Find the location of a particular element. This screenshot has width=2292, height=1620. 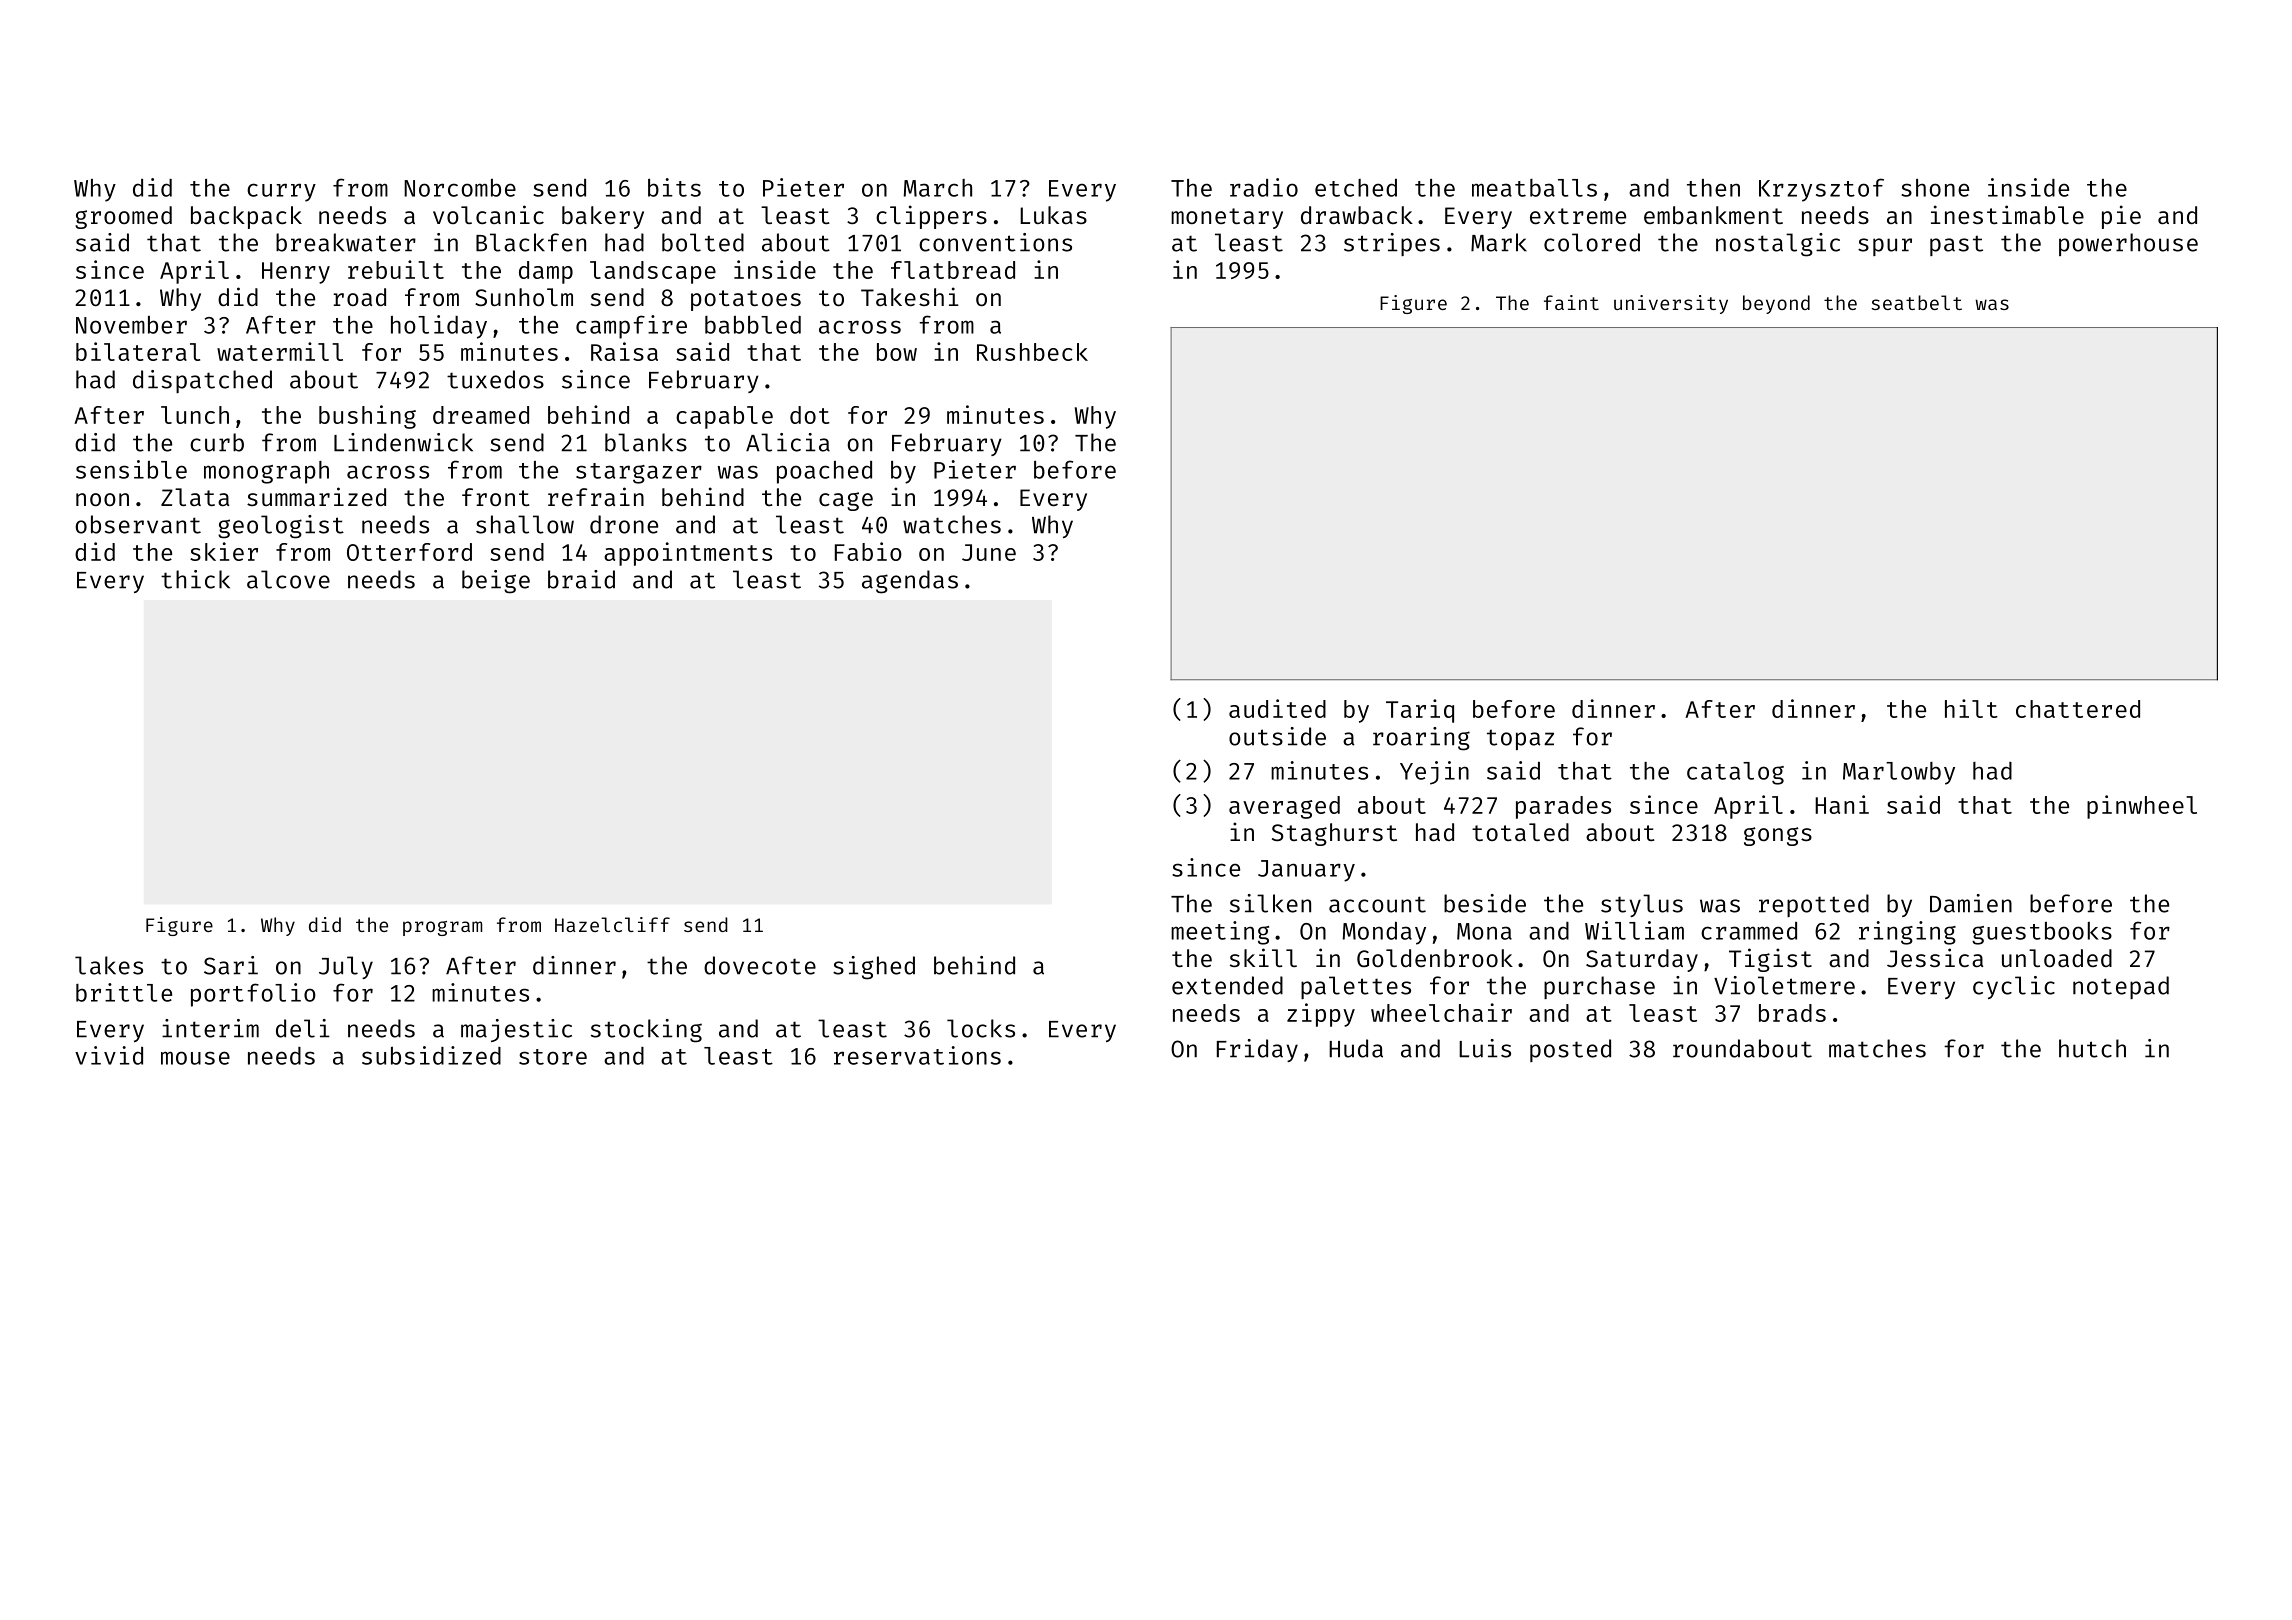

backpack is located at coordinates (246, 217).
